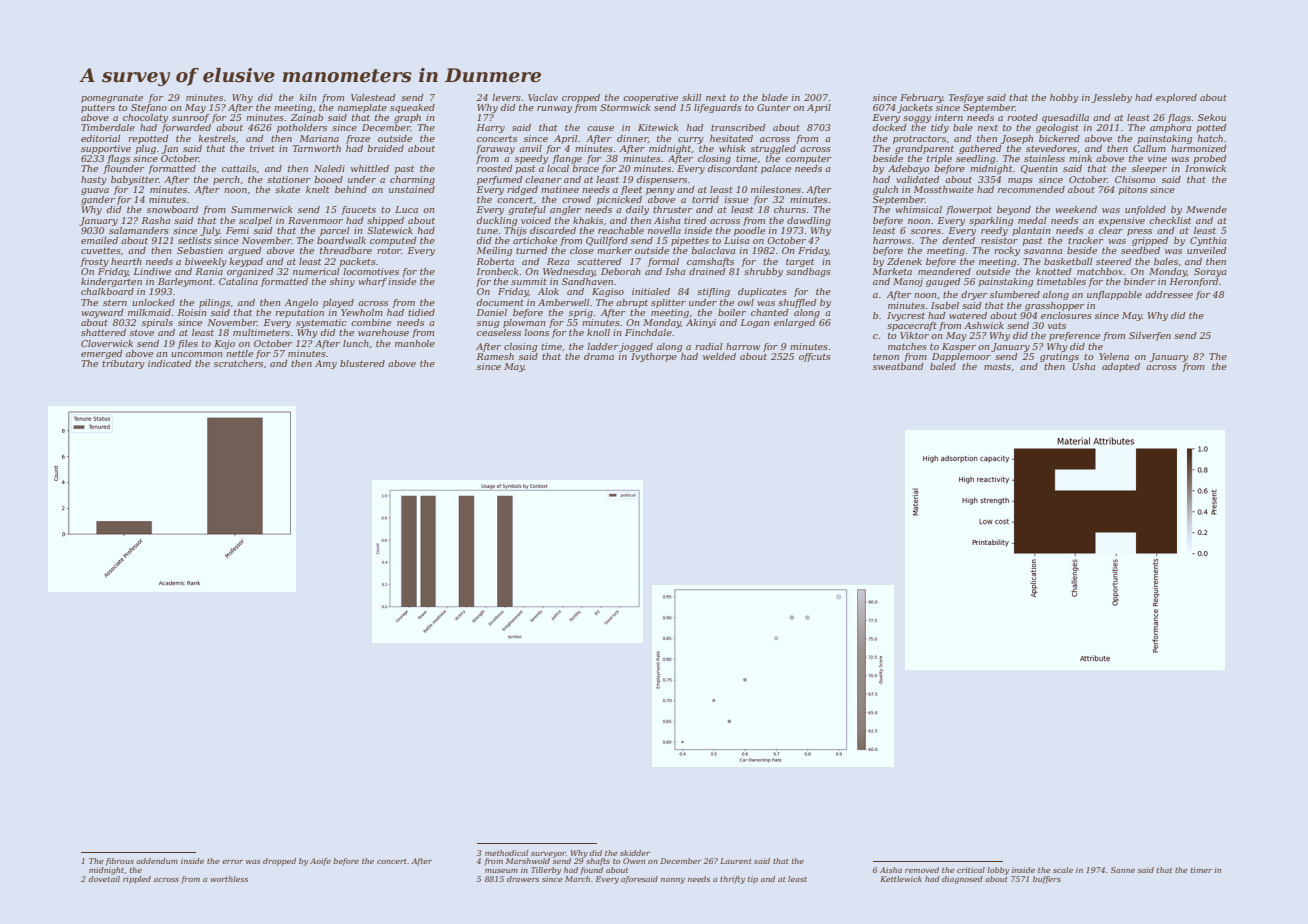 Image resolution: width=1308 pixels, height=924 pixels. I want to click on skidder, so click(635, 853).
